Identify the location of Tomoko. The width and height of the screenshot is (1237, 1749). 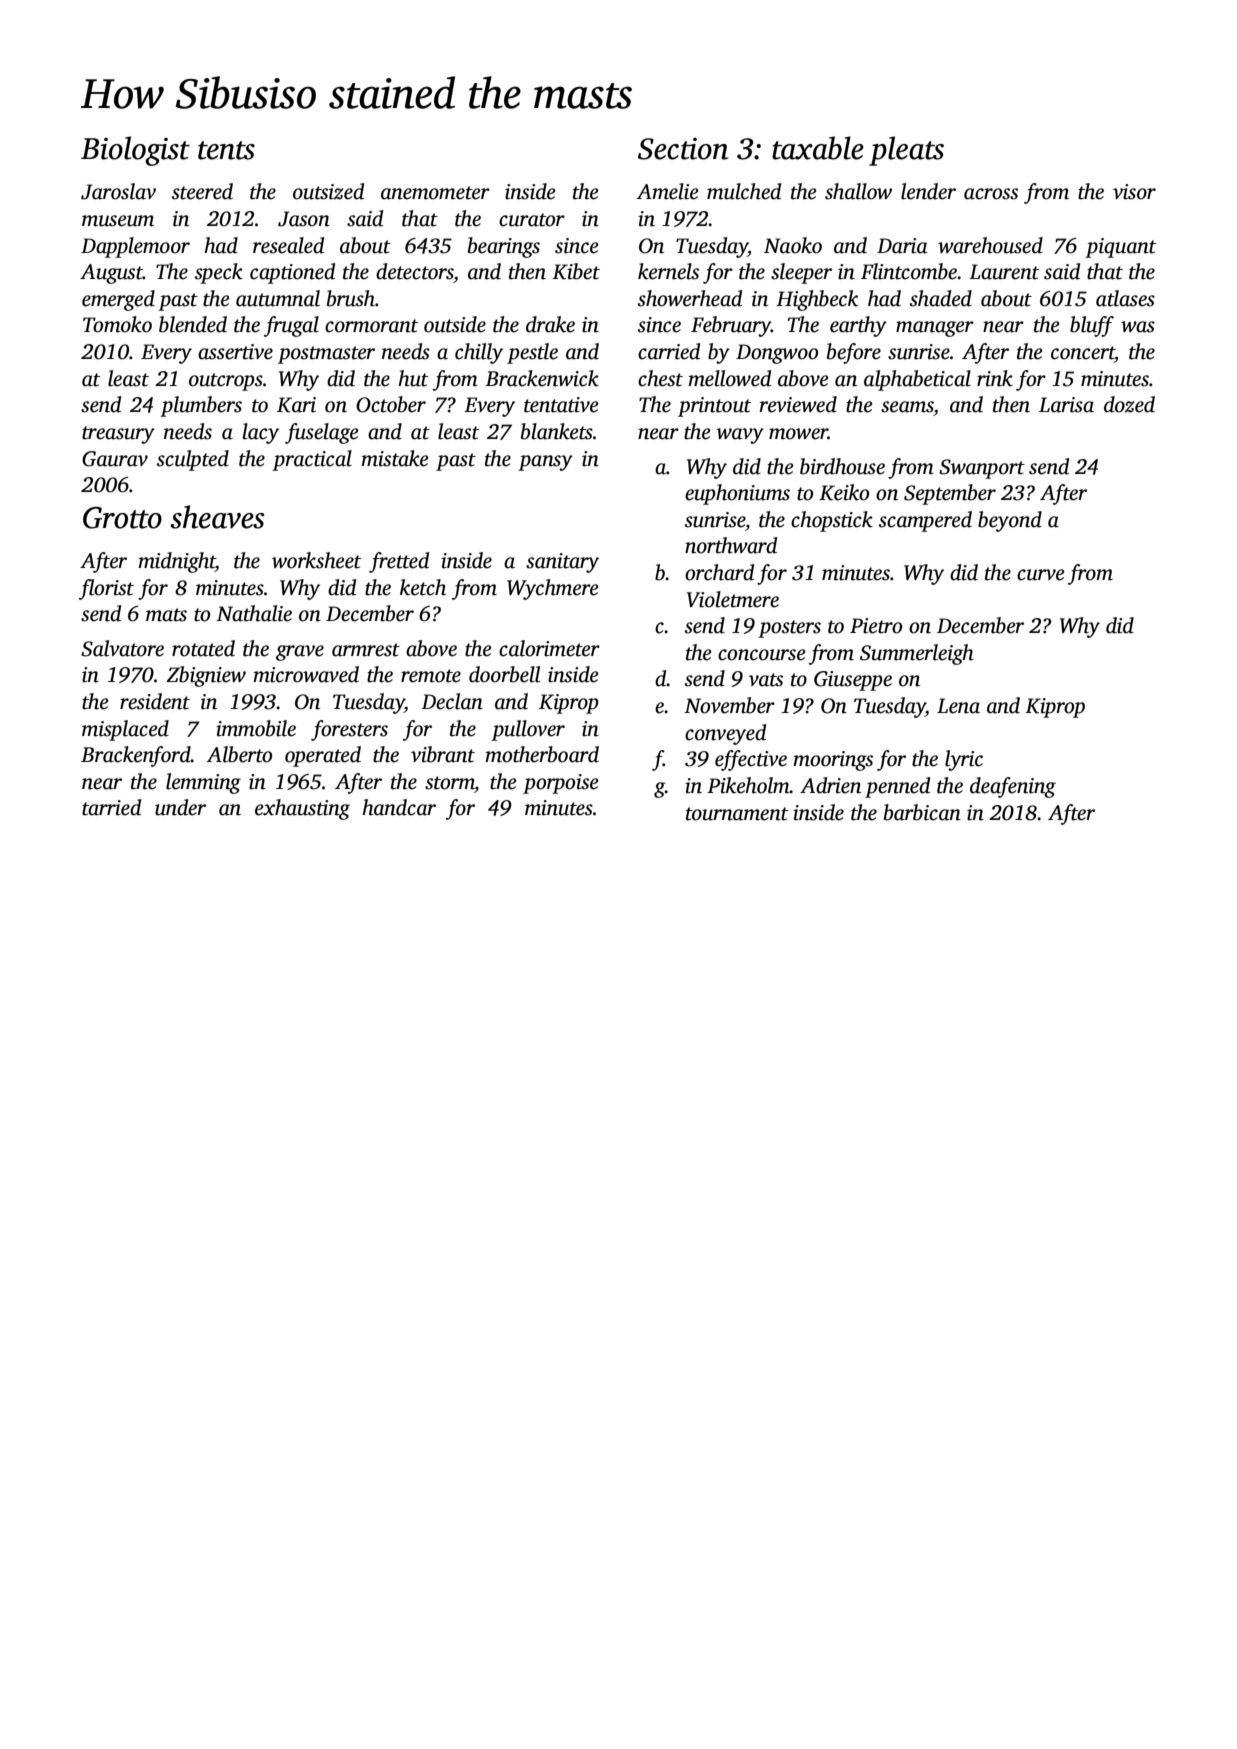
(117, 324).
